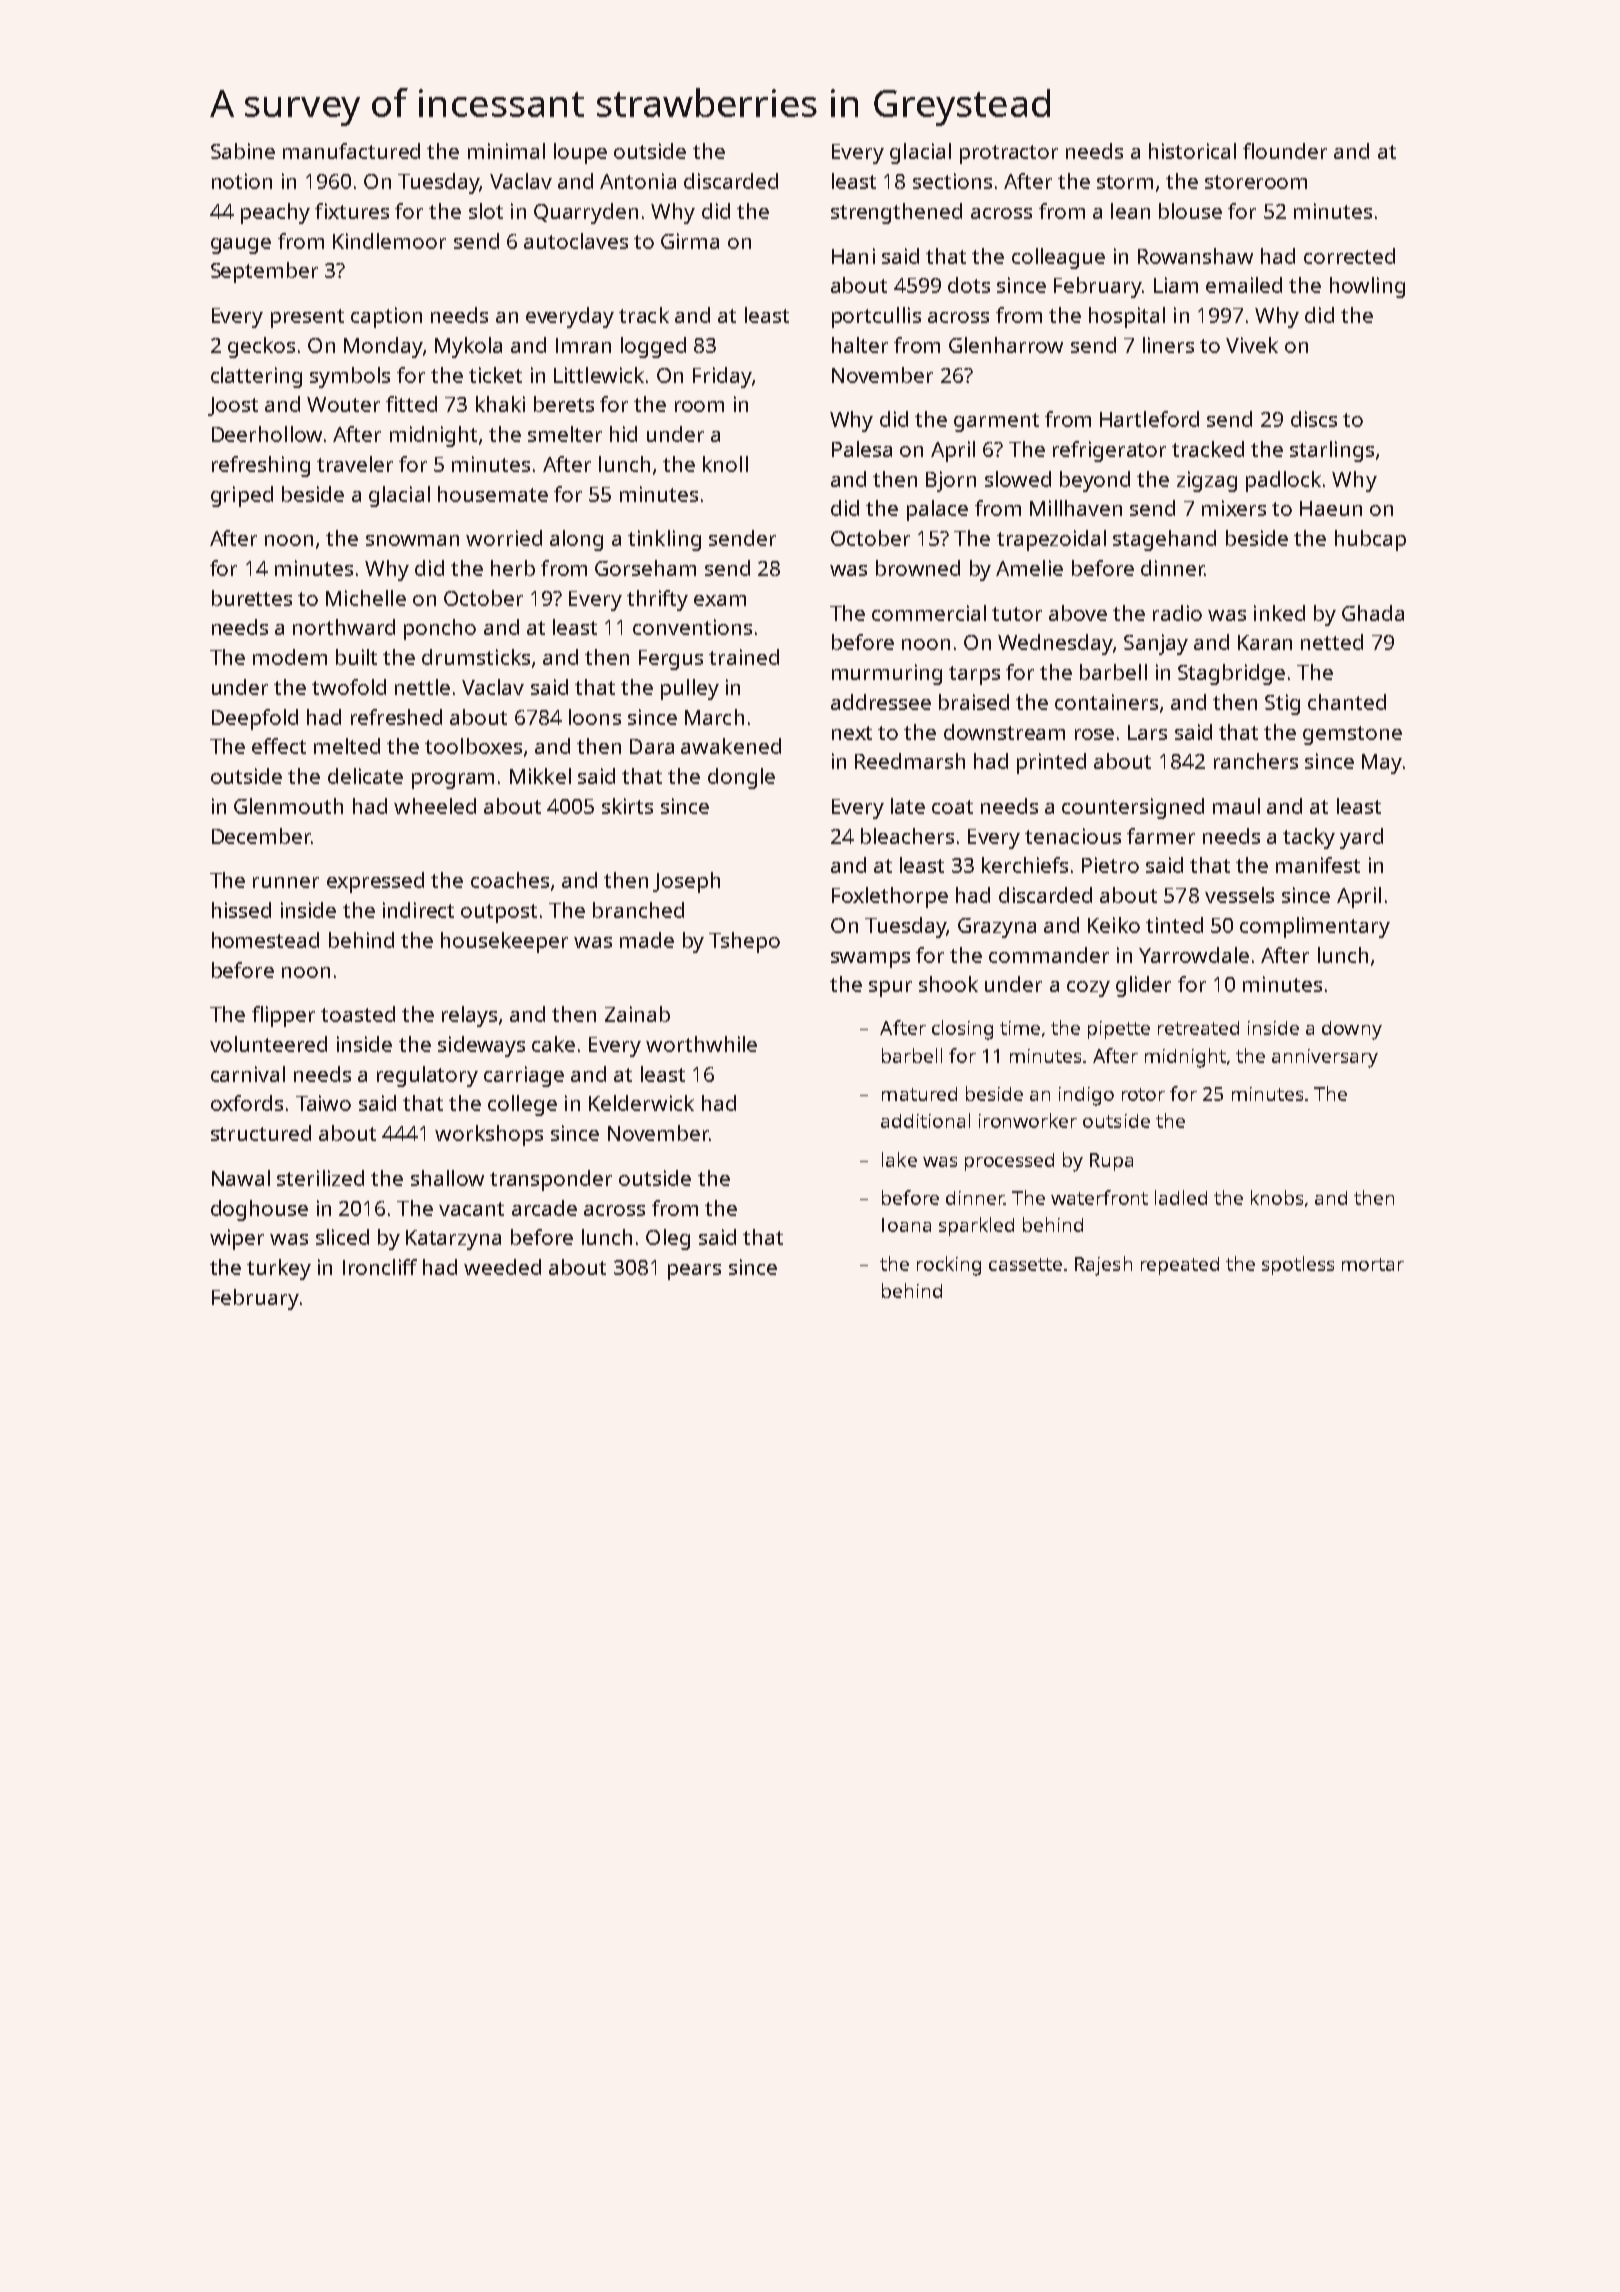  Describe the element at coordinates (668, 1239) in the page. I see `Oleg` at that location.
